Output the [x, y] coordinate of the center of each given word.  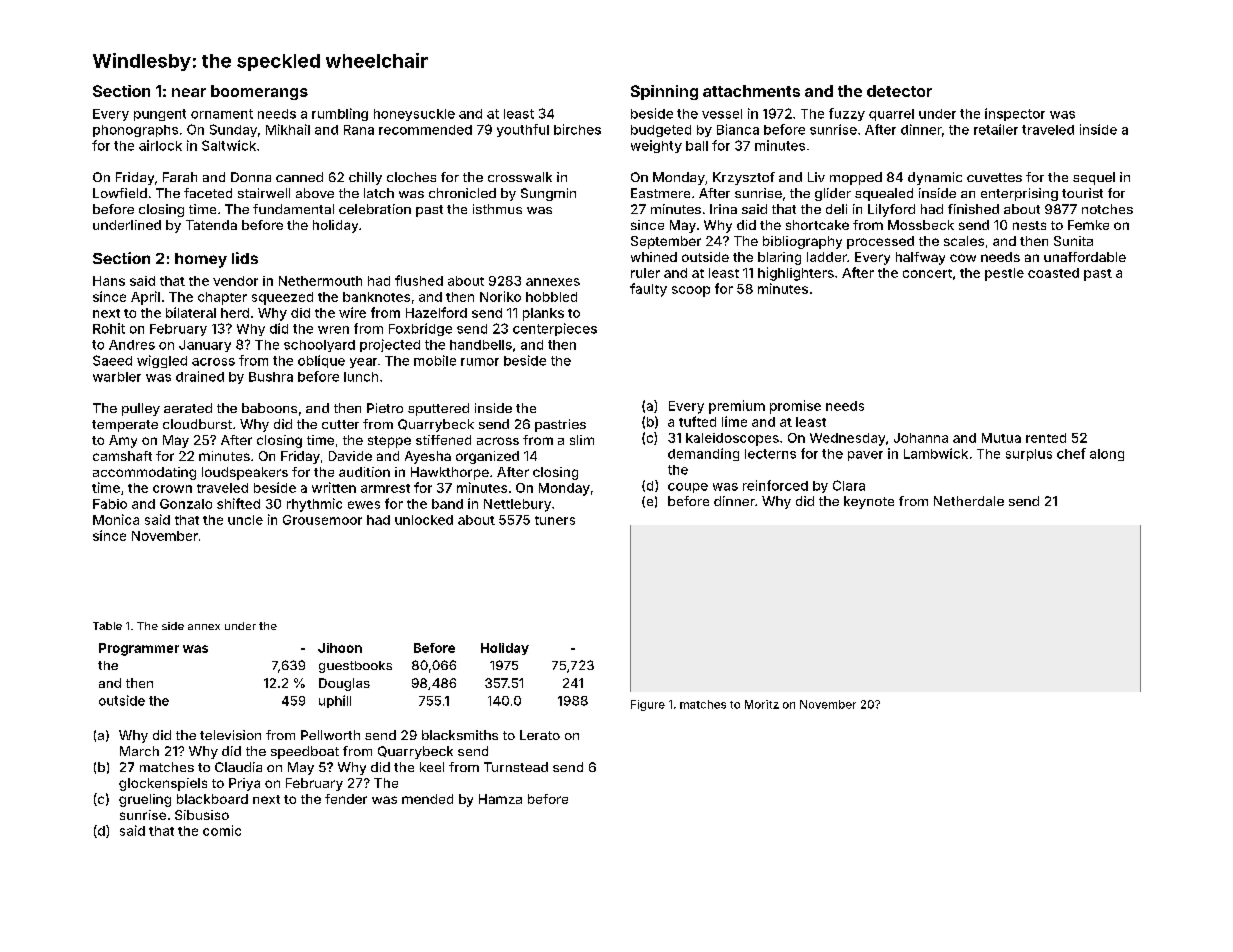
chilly [365, 178]
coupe [688, 488]
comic [222, 830]
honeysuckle [414, 115]
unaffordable [1085, 257]
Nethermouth [320, 281]
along [1107, 455]
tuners [555, 520]
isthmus [497, 209]
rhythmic [314, 505]
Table [107, 626]
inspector [1015, 114]
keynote [869, 502]
